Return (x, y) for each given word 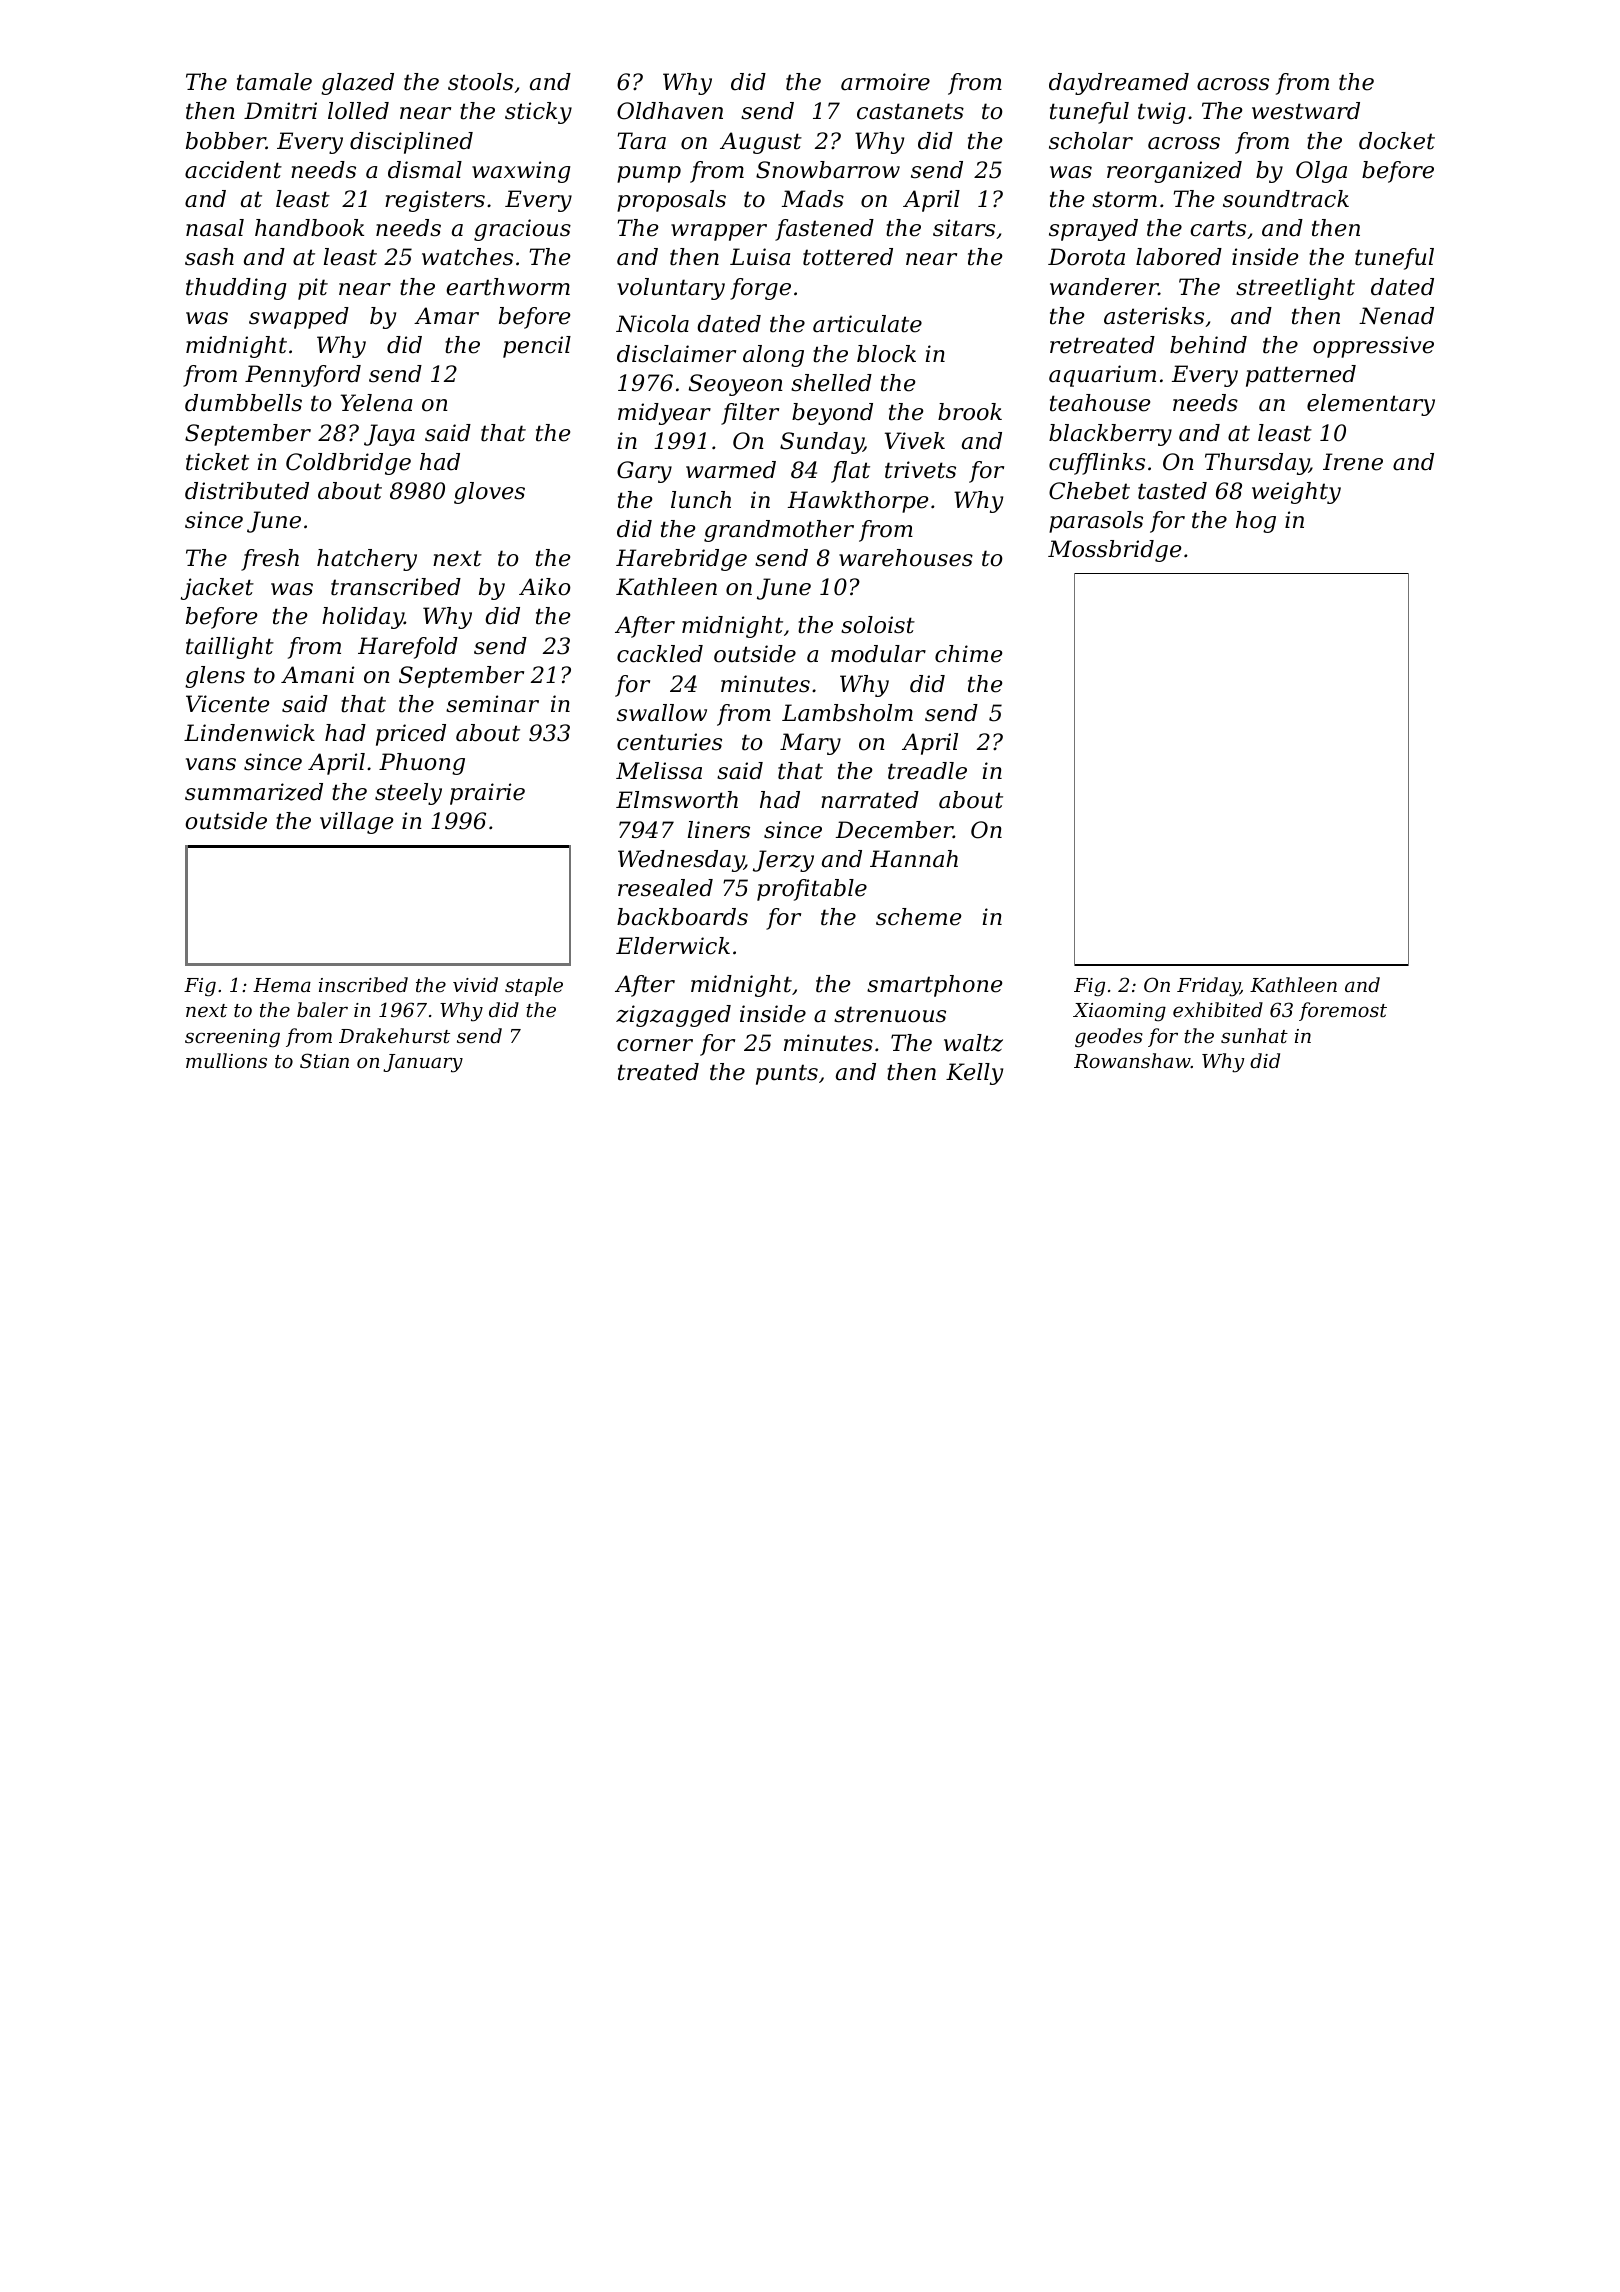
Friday (1208, 987)
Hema (282, 985)
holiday (363, 618)
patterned (1301, 376)
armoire (885, 82)
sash (209, 257)
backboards (682, 917)
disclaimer (676, 354)
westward (1306, 111)
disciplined (411, 143)
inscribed (363, 984)
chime (968, 654)
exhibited (1218, 1009)
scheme (918, 917)
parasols (1096, 522)
